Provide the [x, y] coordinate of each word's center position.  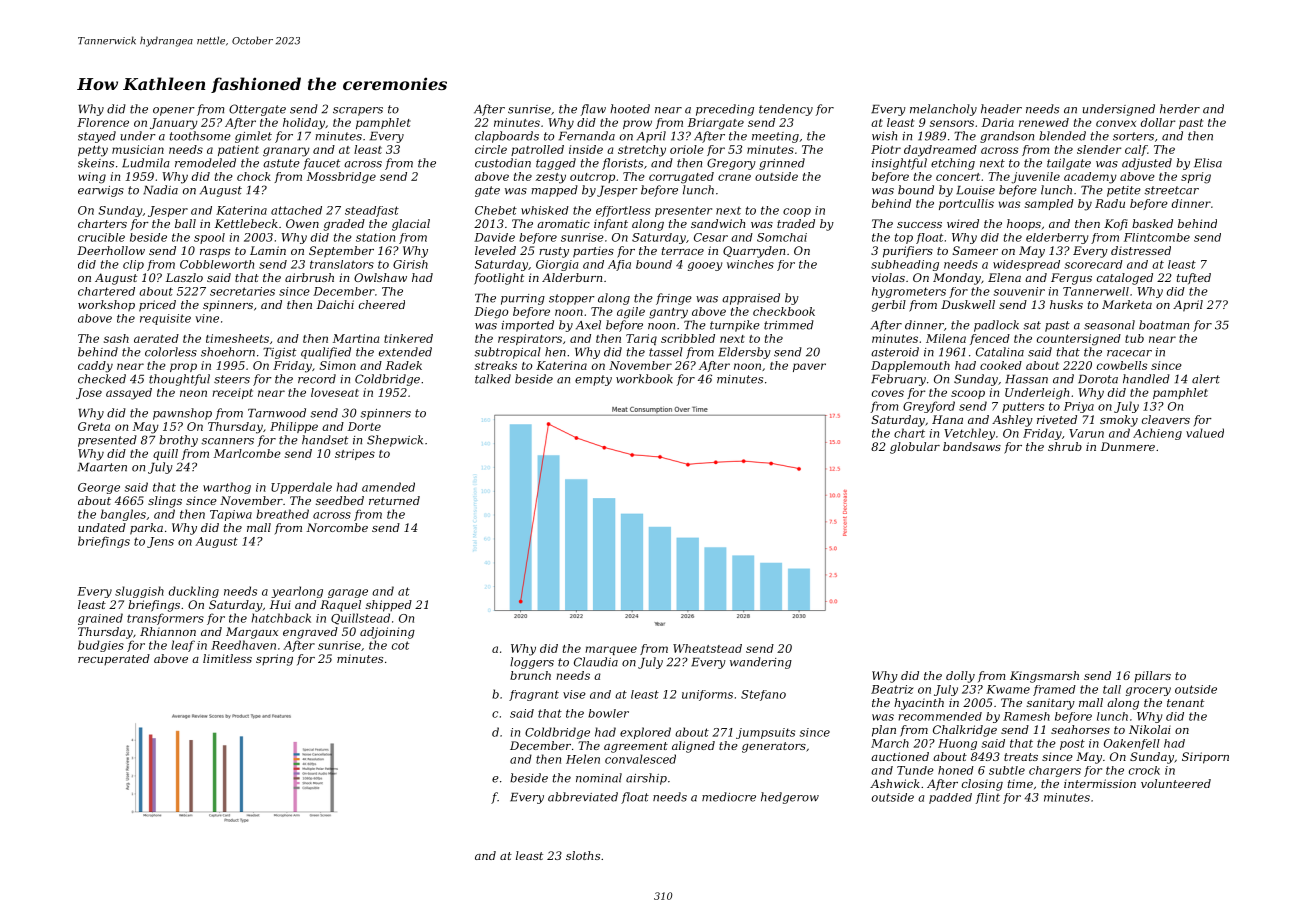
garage [348, 593]
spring [274, 660]
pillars [1152, 676]
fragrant [534, 695]
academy [1090, 178]
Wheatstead [707, 648]
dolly [960, 677]
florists [622, 164]
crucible [101, 237]
